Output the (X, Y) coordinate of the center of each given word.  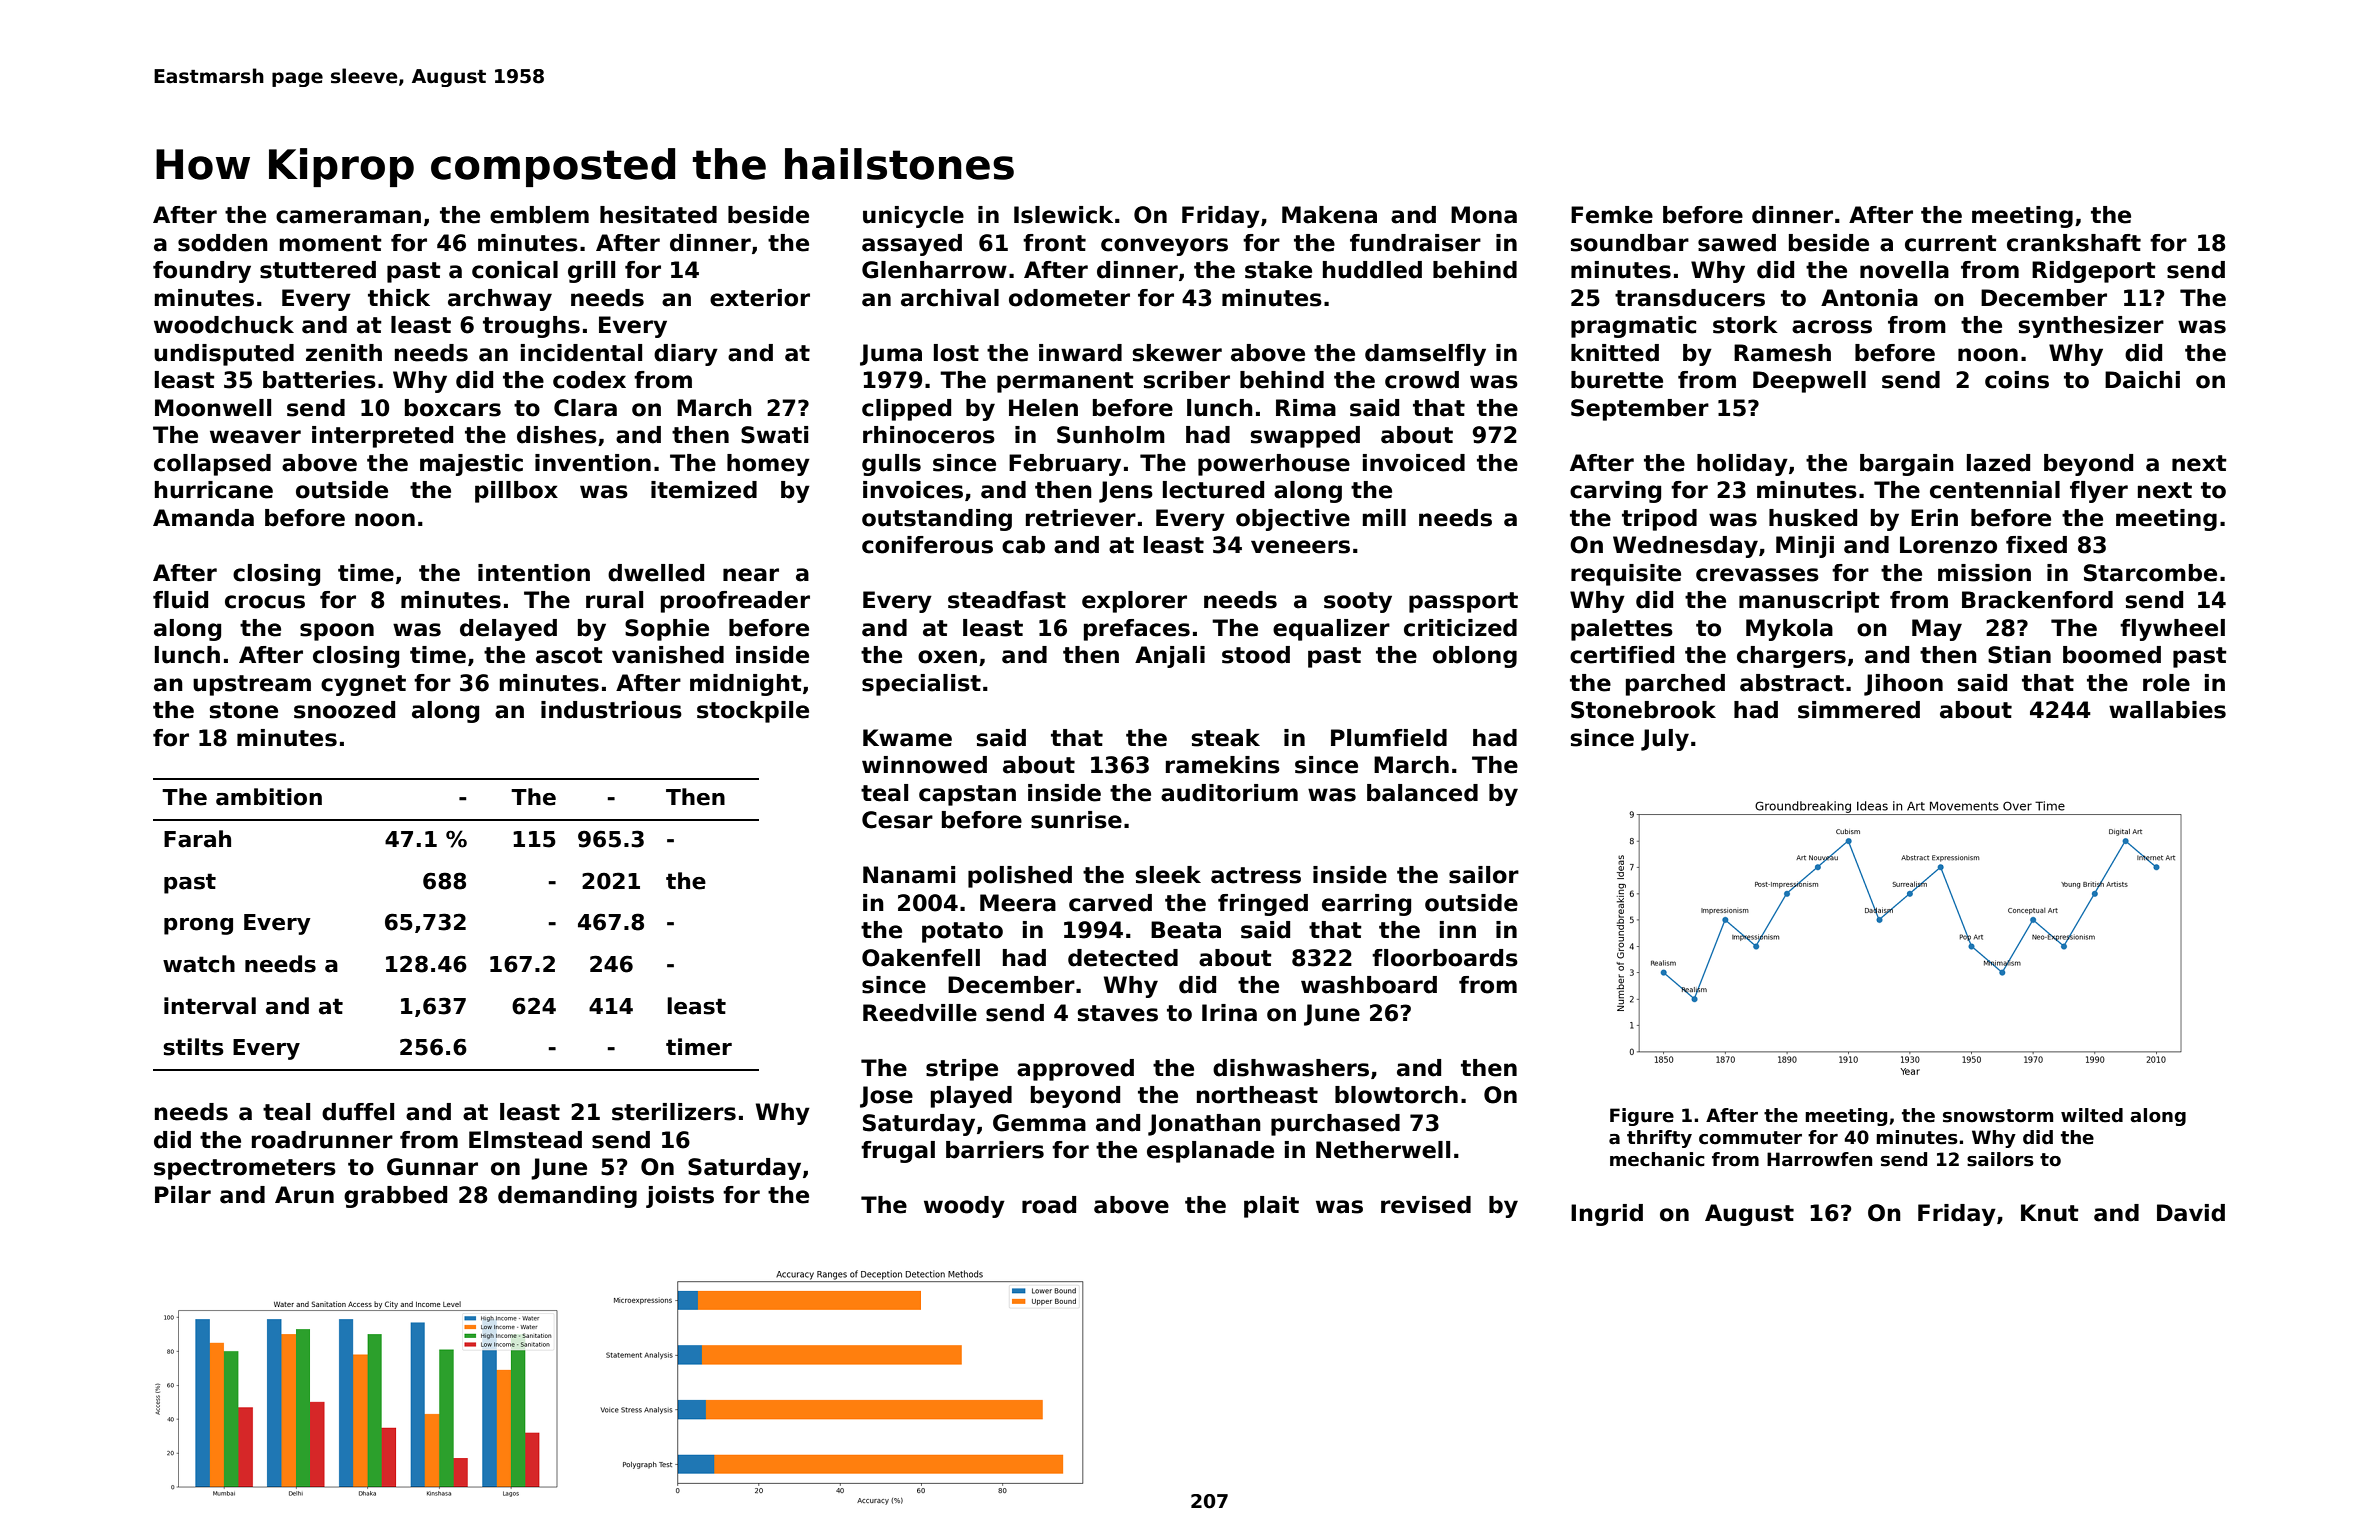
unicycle (913, 217)
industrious (611, 710)
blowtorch (1396, 1095)
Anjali (1170, 657)
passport (1463, 602)
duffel (358, 1112)
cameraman (348, 217)
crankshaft (2074, 243)
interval (210, 1006)
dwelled (656, 573)
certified (1622, 655)
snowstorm (1998, 1116)
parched (1675, 685)
